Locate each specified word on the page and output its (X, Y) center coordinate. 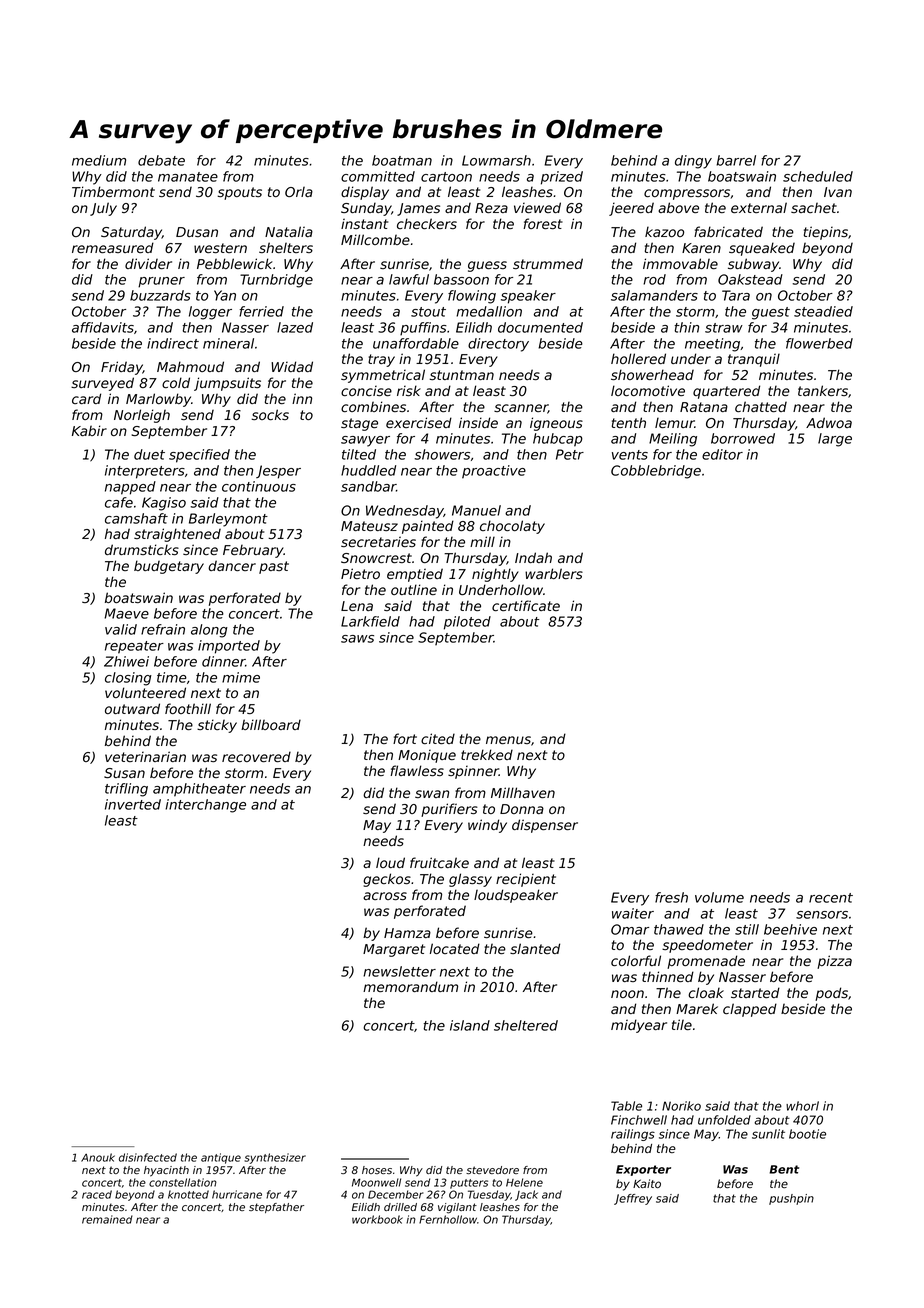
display (365, 193)
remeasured (113, 247)
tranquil (754, 360)
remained (107, 1219)
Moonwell (376, 1182)
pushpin (791, 1199)
